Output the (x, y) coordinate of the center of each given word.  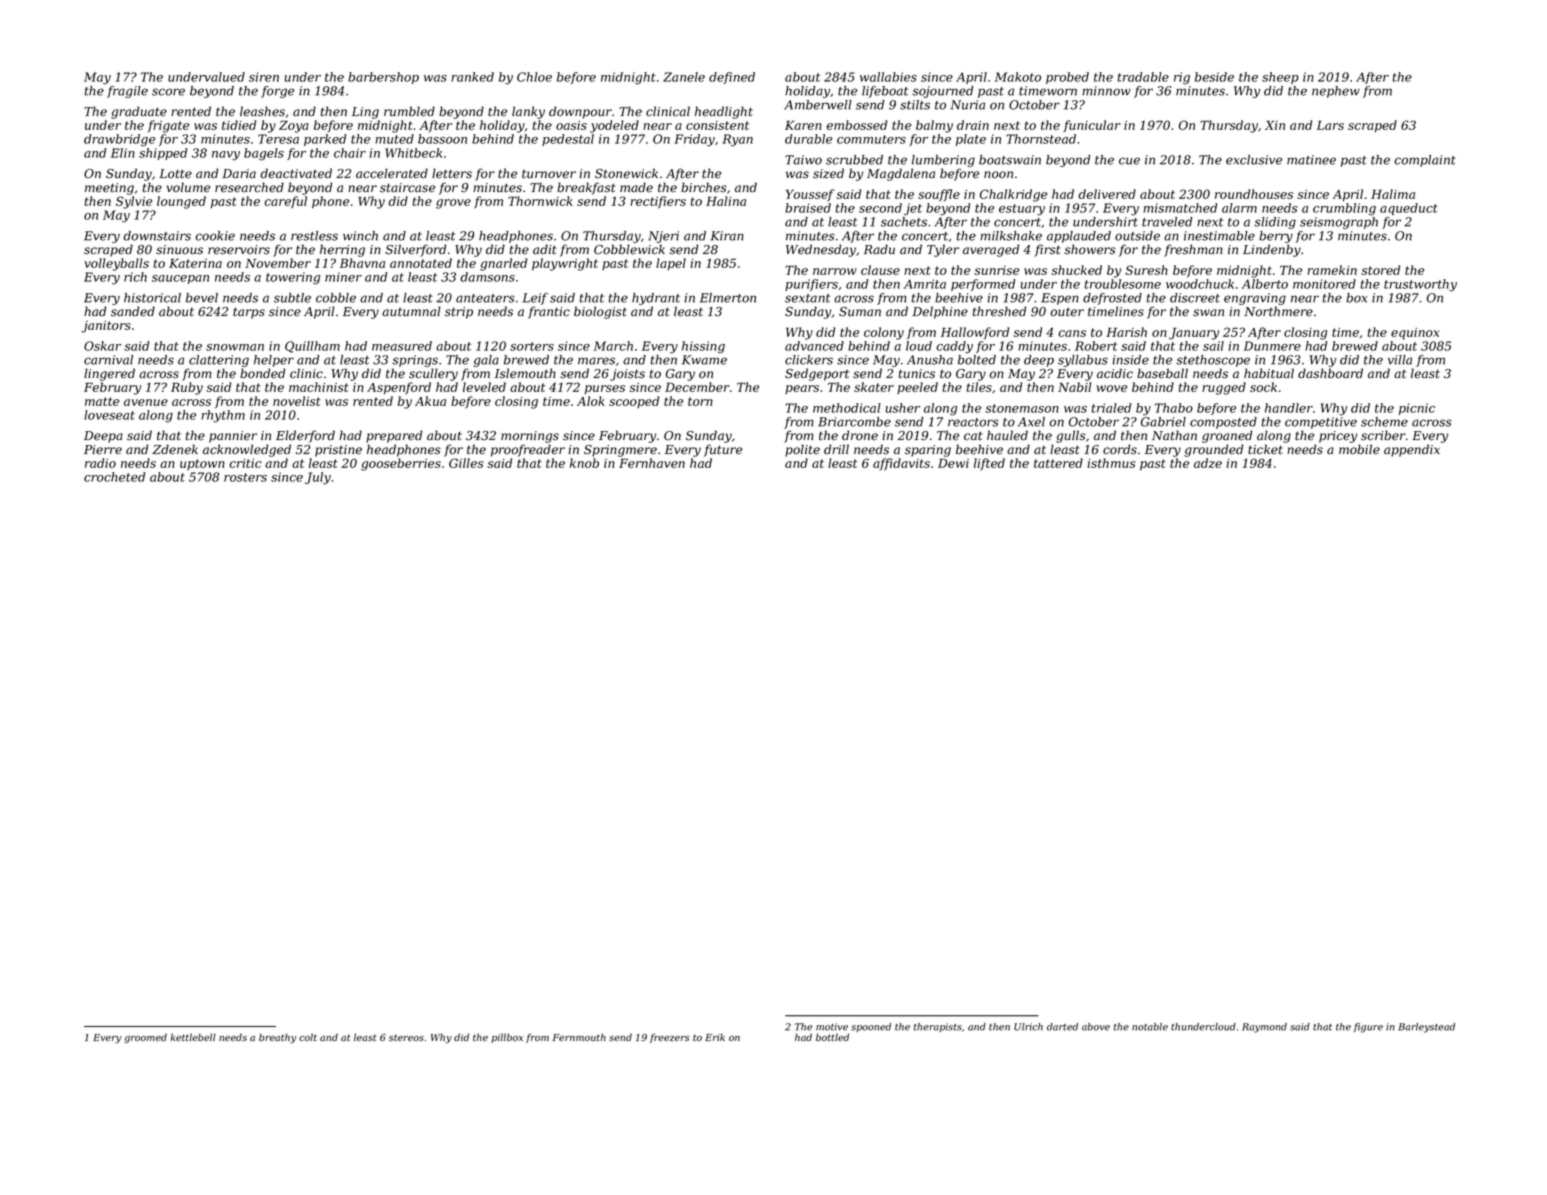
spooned (871, 1027)
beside (1214, 77)
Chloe (534, 77)
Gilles (466, 463)
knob (584, 463)
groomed (145, 1038)
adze (1208, 463)
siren (264, 77)
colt (308, 1037)
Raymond (1264, 1028)
